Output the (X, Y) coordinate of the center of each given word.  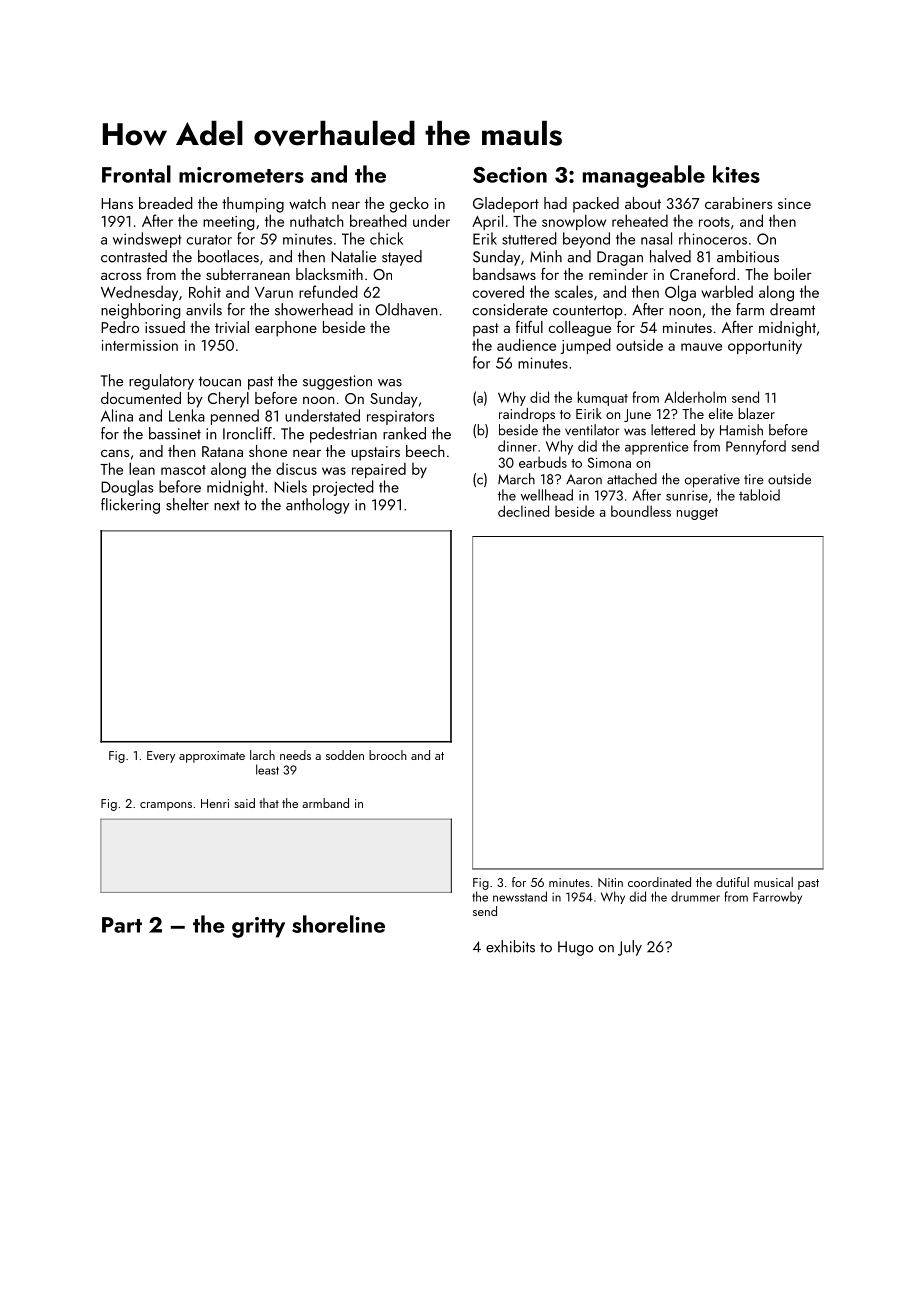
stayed (402, 258)
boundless (641, 511)
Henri (215, 803)
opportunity (765, 347)
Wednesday (139, 293)
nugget (697, 514)
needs (295, 755)
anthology (318, 506)
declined (523, 511)
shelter (187, 504)
